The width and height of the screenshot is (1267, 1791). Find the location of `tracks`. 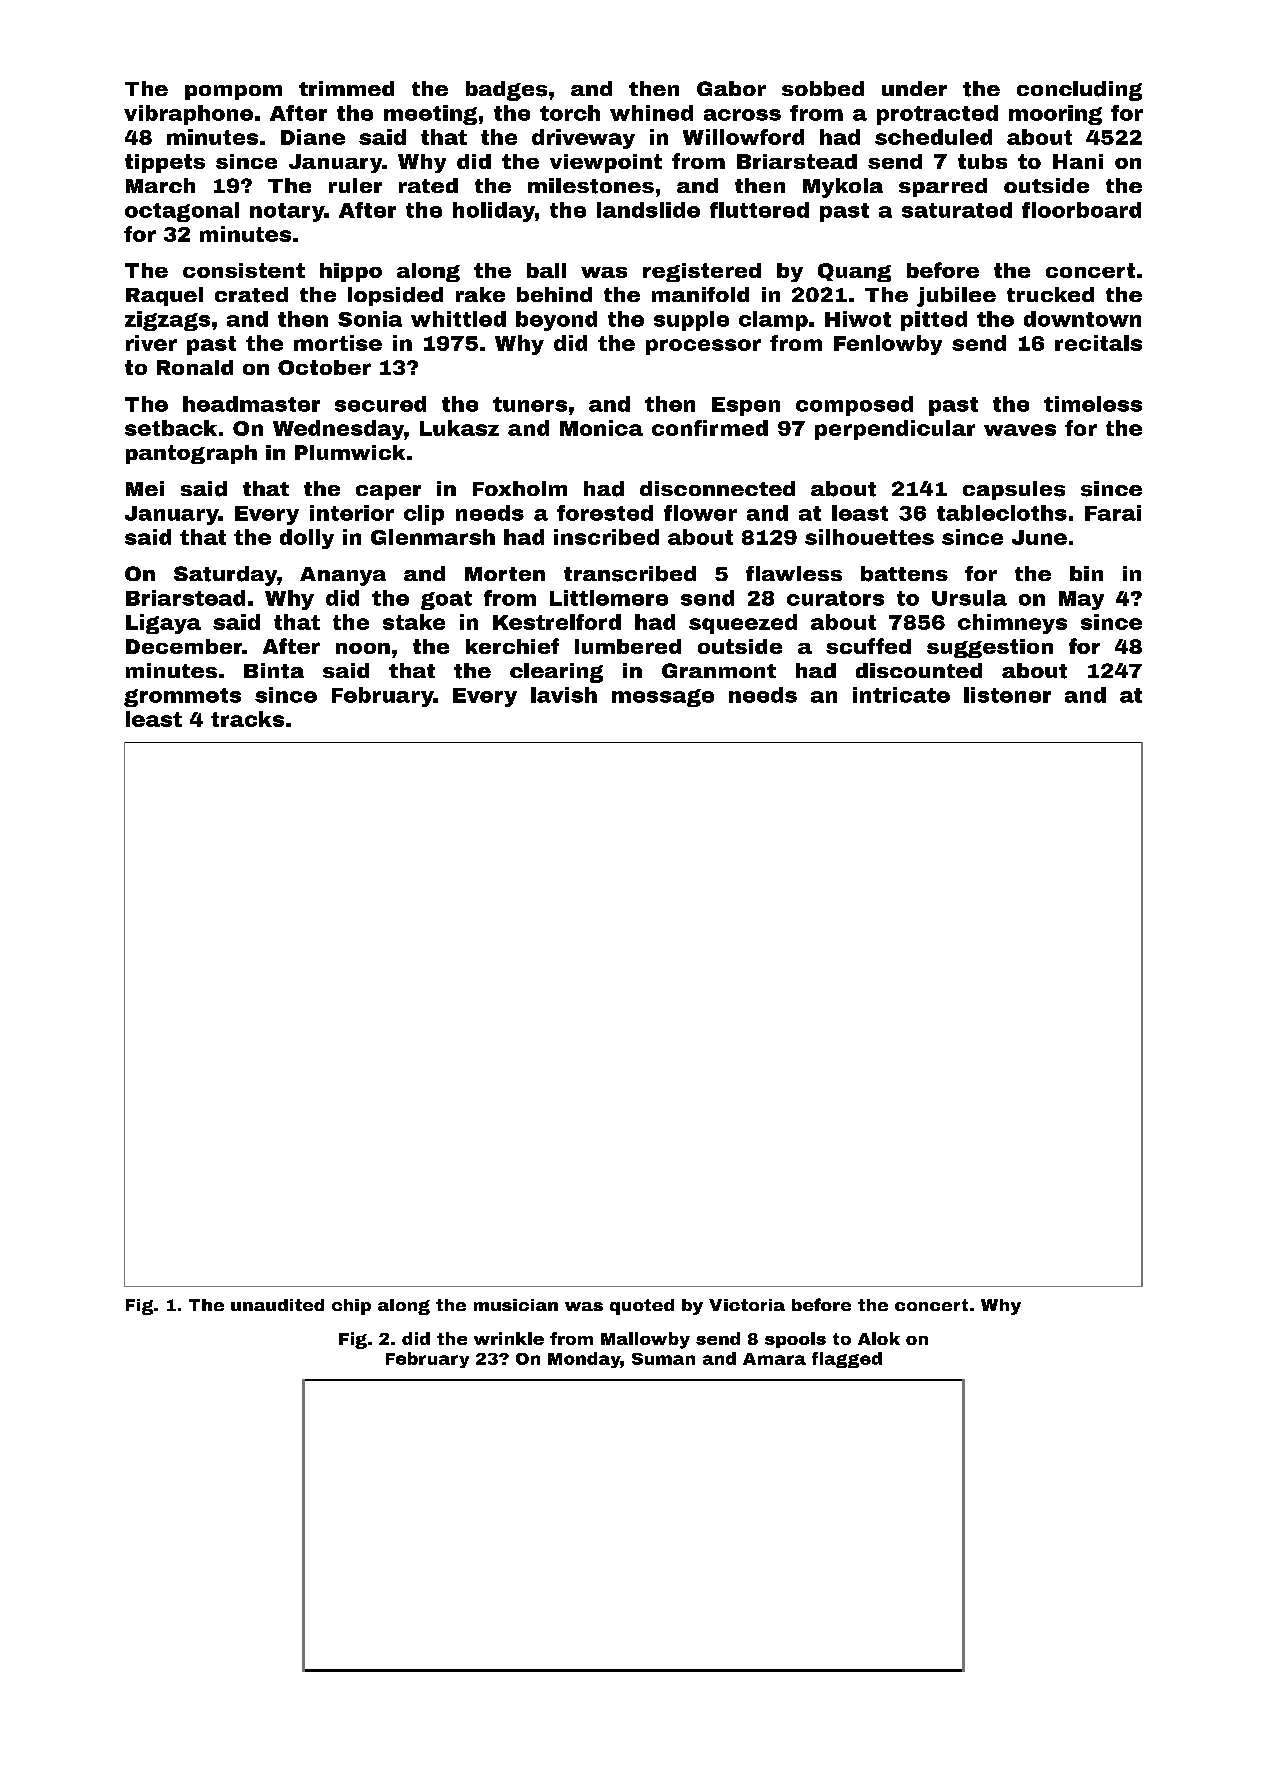

tracks is located at coordinates (247, 719).
